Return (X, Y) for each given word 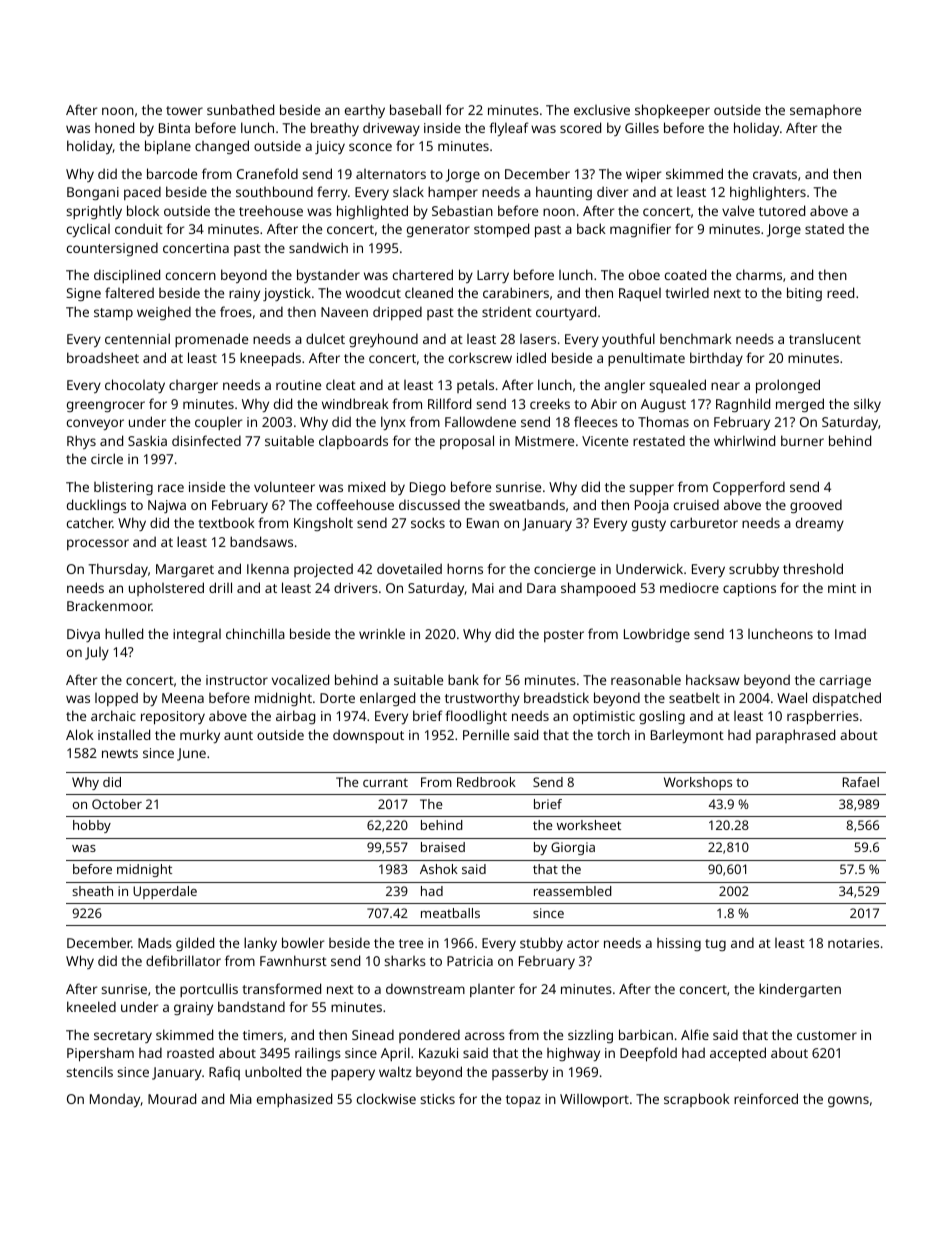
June (191, 754)
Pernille (486, 734)
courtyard (566, 313)
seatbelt (694, 697)
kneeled (91, 1006)
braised (443, 847)
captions (749, 590)
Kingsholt (323, 524)
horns (465, 568)
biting (804, 294)
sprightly (94, 212)
